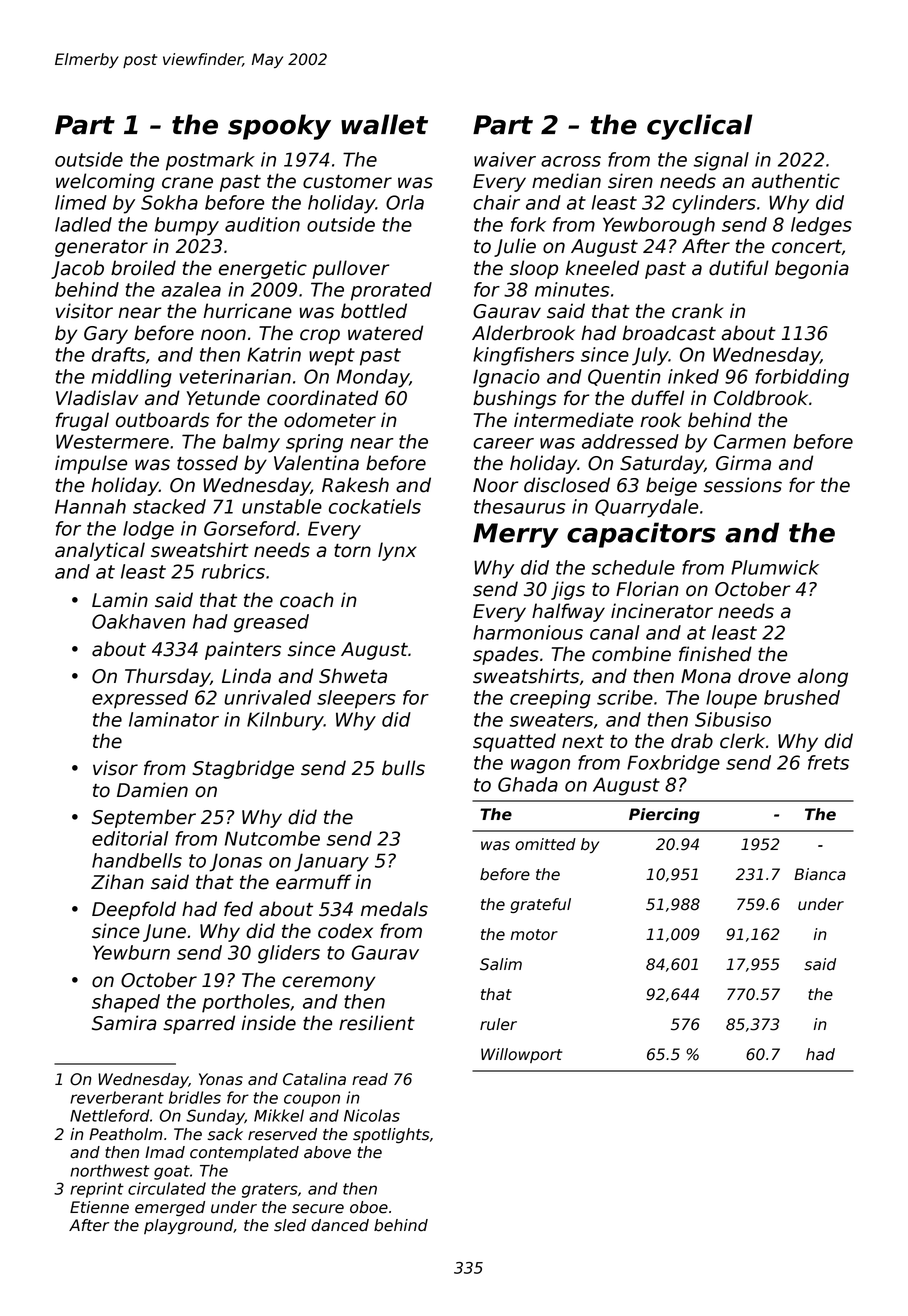  What do you see at coordinates (384, 124) in the image?
I see `wallet` at bounding box center [384, 124].
